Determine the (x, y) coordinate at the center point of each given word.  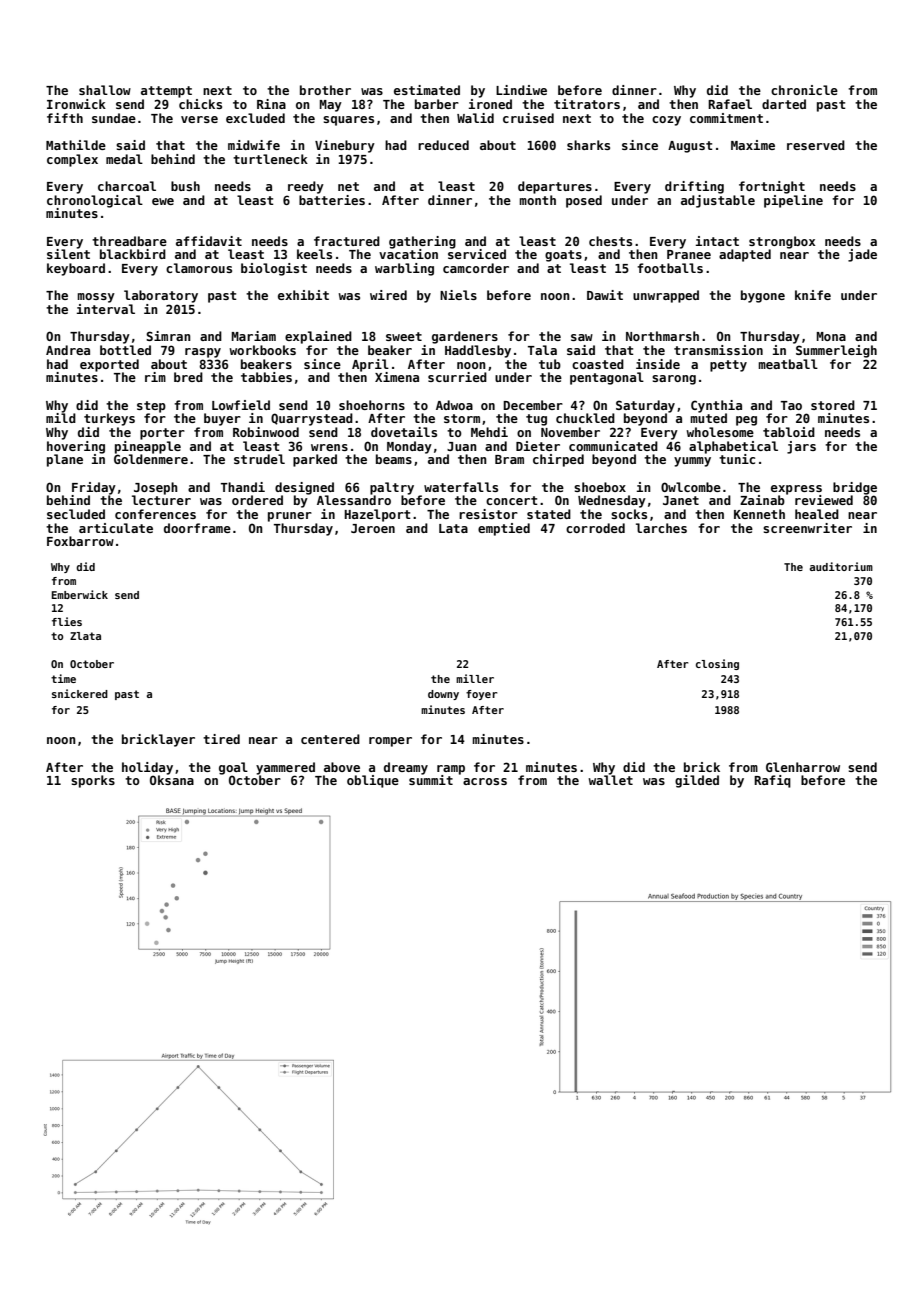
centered (330, 739)
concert (512, 500)
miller (475, 678)
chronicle (804, 90)
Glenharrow (803, 767)
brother (325, 90)
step (151, 407)
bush (185, 186)
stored (833, 405)
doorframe (197, 528)
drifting (694, 187)
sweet (404, 336)
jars (801, 447)
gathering (422, 242)
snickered (80, 693)
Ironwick (76, 104)
